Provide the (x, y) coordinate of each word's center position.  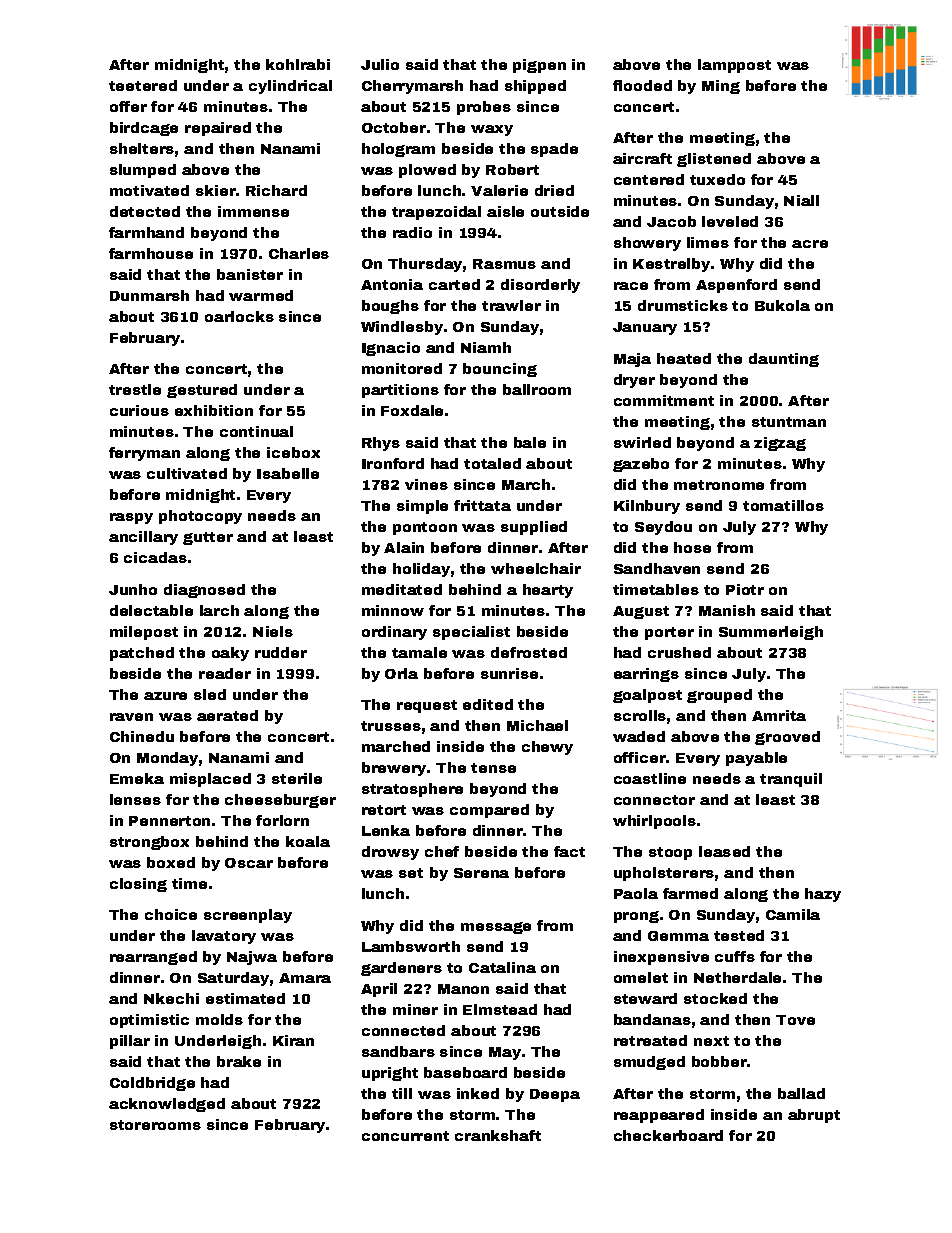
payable (756, 759)
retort (384, 810)
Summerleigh (771, 633)
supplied (534, 528)
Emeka (137, 778)
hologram (398, 150)
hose (692, 547)
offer (128, 106)
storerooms (155, 1125)
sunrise (509, 673)
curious (139, 410)
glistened (714, 160)
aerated (227, 715)
